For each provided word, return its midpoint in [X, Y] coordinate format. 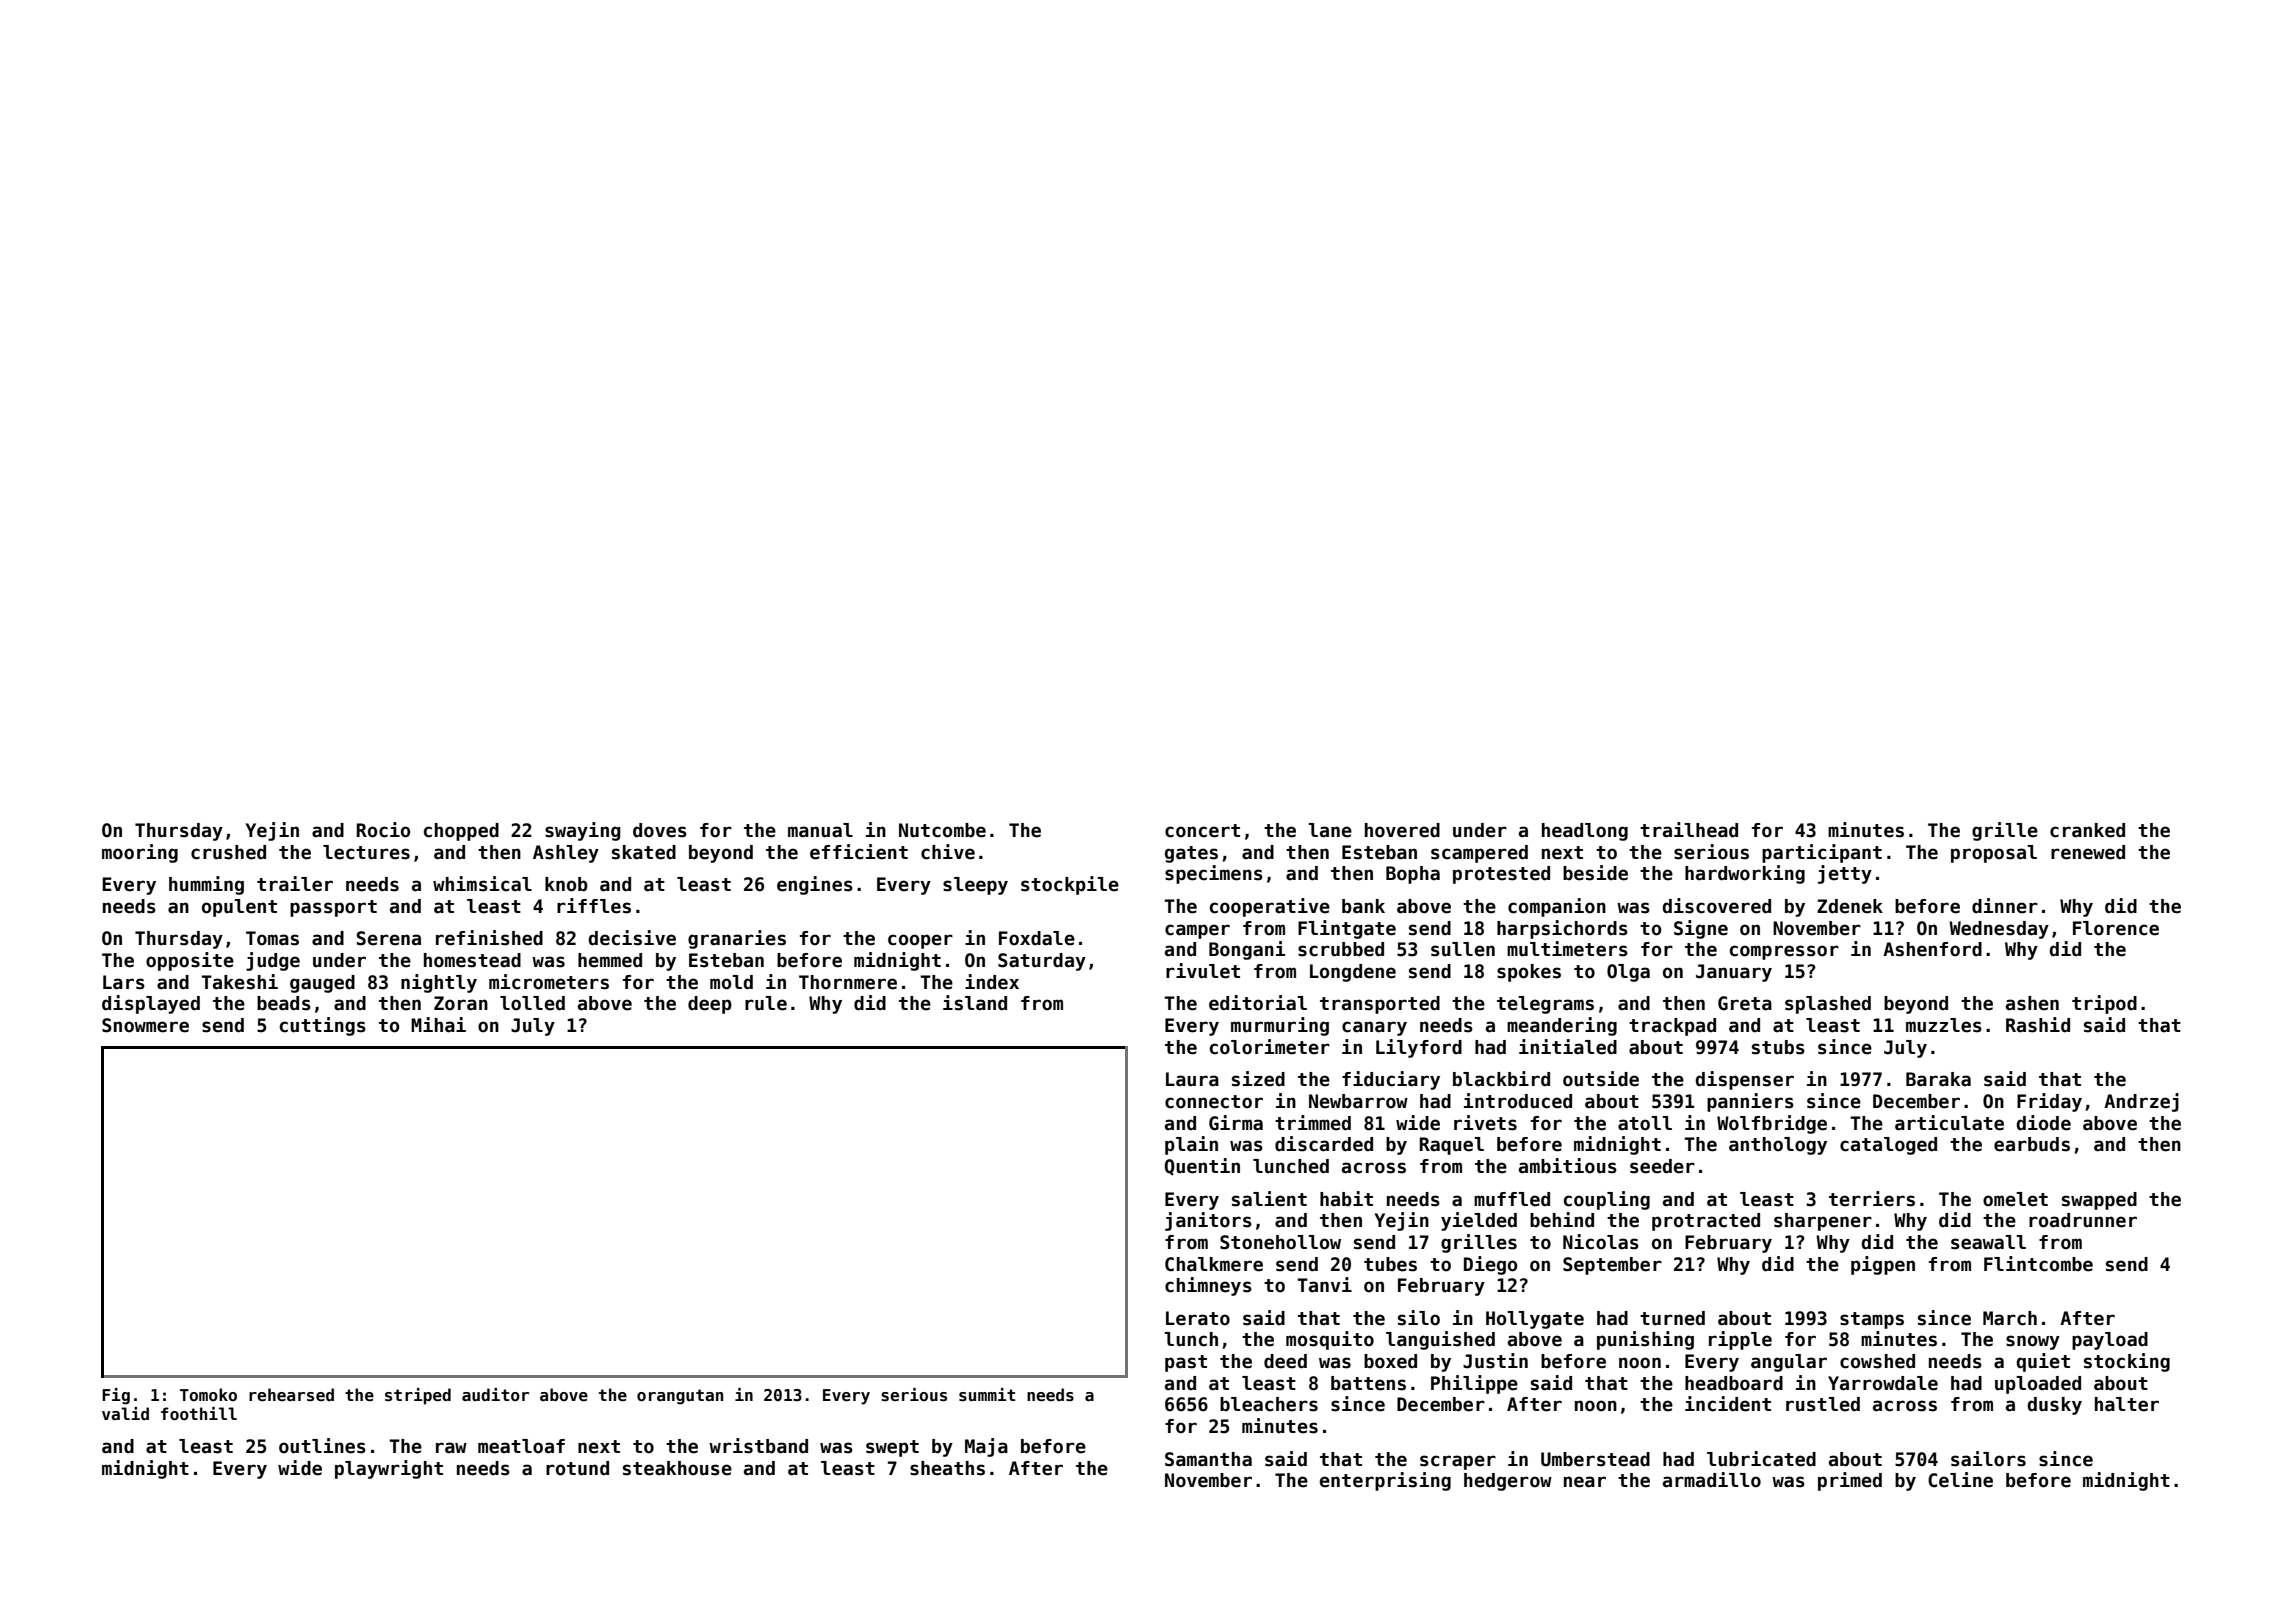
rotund [577, 1468]
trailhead [1689, 830]
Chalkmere [1214, 1264]
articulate [1949, 1123]
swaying [583, 831]
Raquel [1452, 1146]
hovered [1402, 830]
